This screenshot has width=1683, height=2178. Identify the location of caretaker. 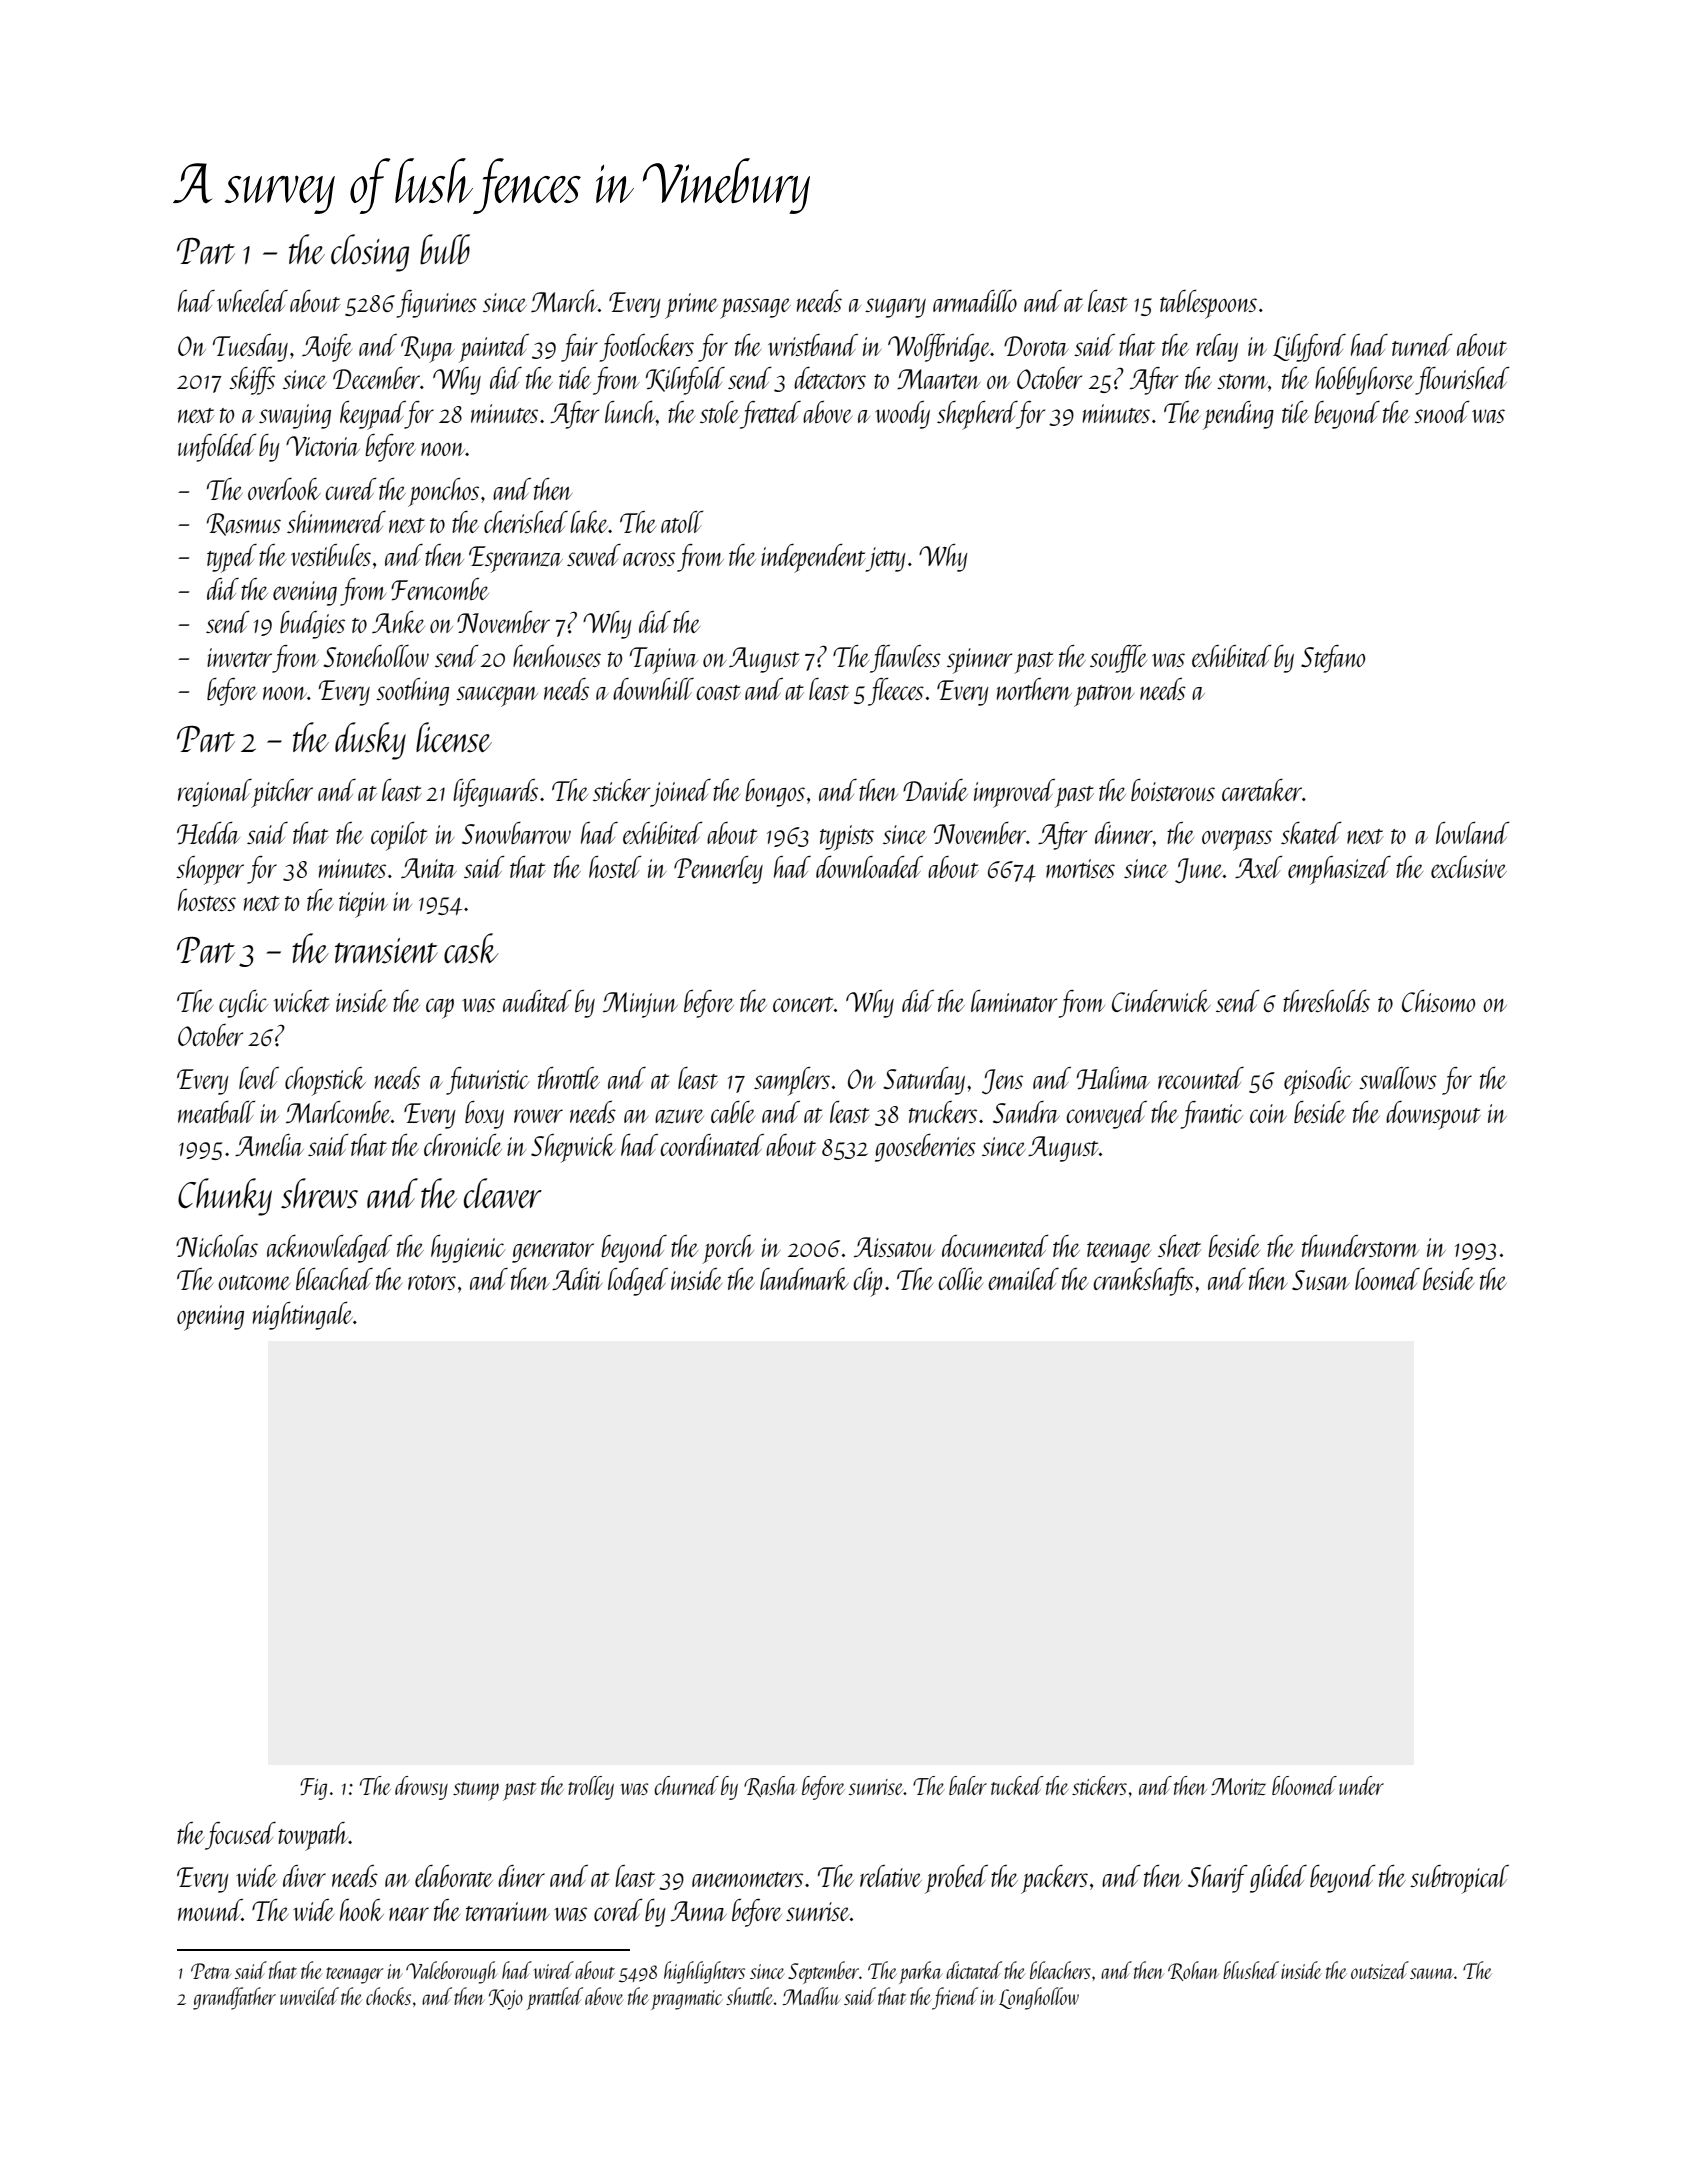
(1262, 790).
